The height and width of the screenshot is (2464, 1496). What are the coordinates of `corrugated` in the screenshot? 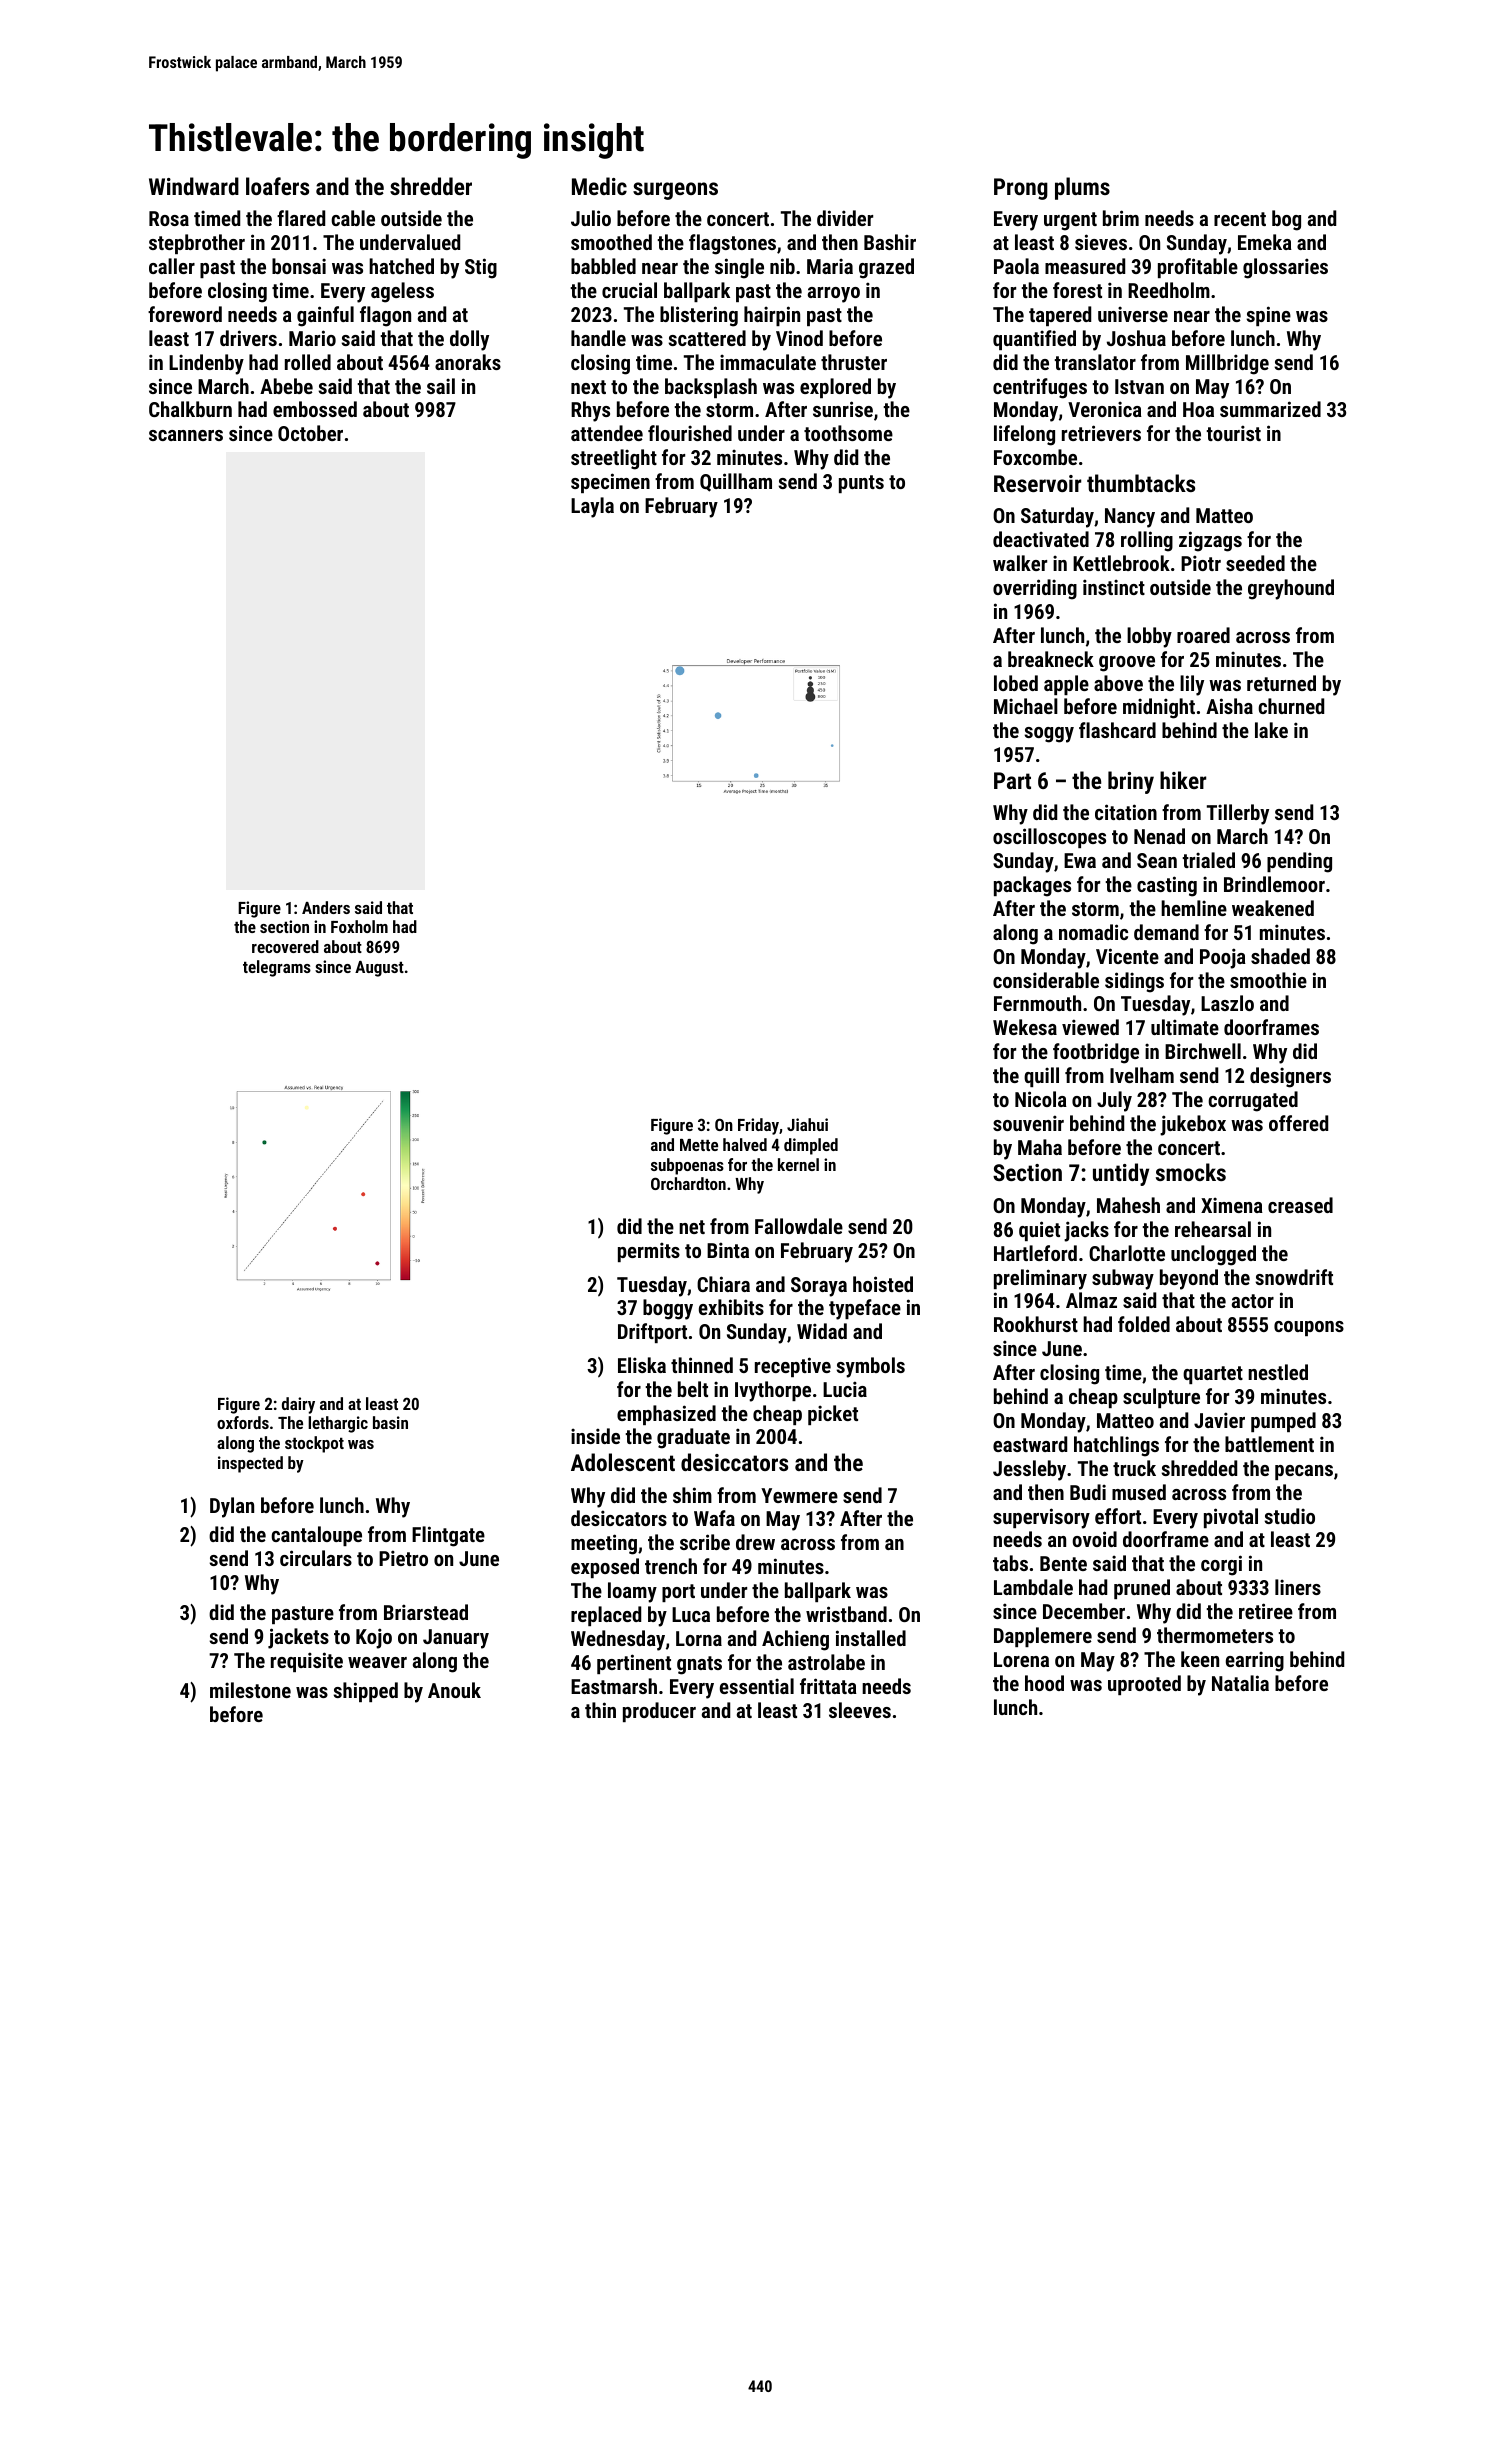 It's located at (1253, 1101).
